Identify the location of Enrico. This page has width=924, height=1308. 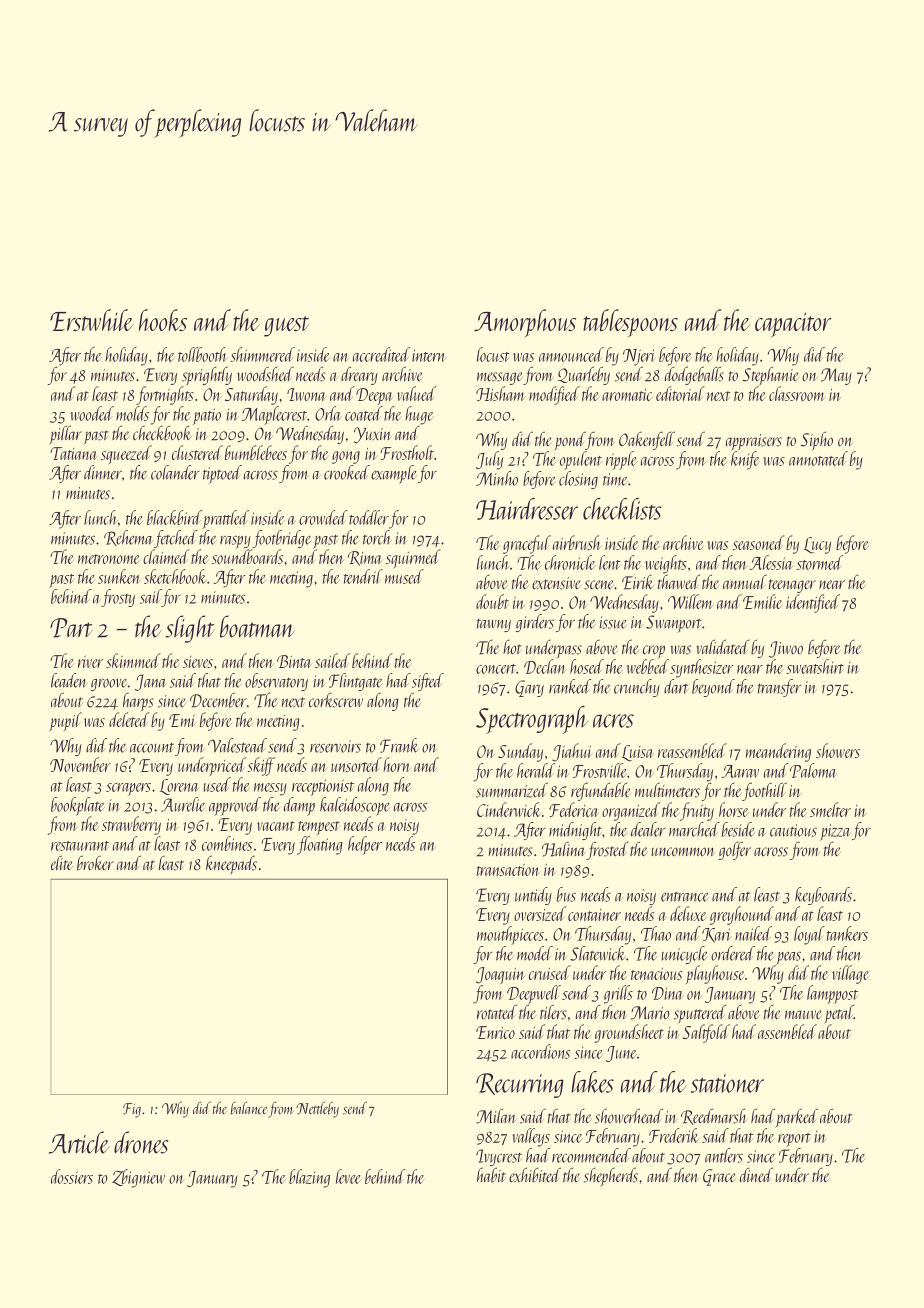
(495, 1032).
